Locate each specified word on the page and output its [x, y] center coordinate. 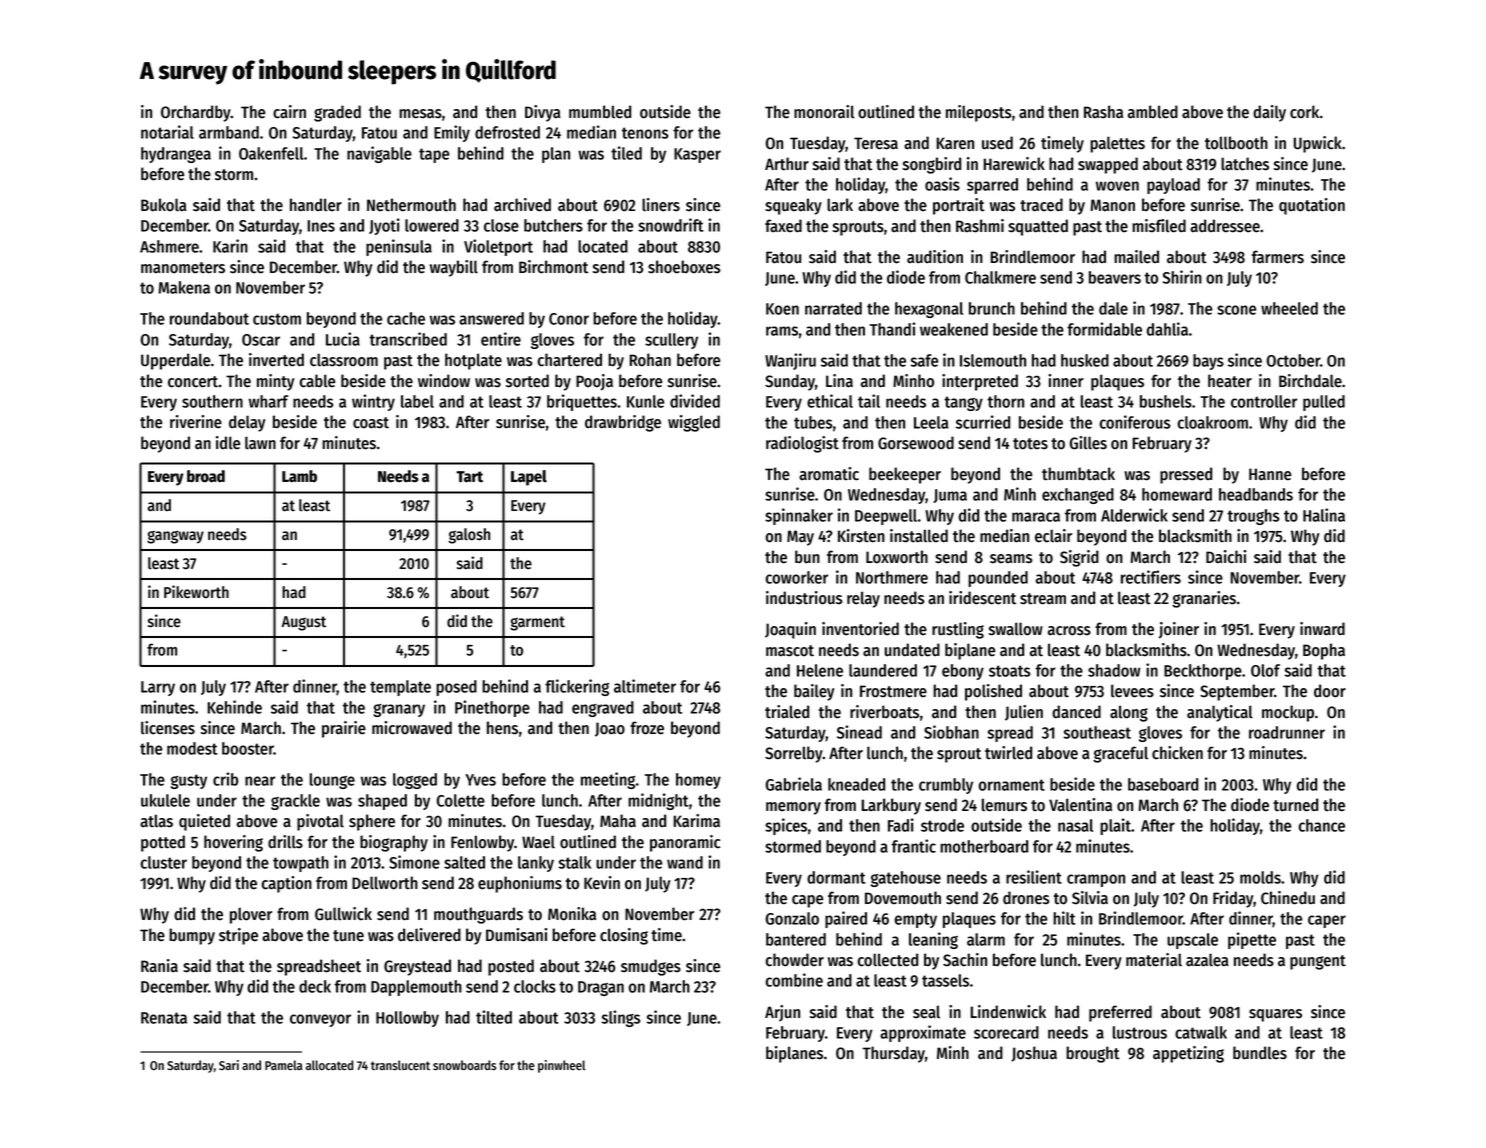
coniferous [1135, 422]
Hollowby [407, 1019]
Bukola [164, 205]
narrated [833, 308]
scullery [671, 341]
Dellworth [385, 883]
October [1293, 360]
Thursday [894, 1054]
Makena [184, 287]
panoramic [685, 843]
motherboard [984, 846]
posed [456, 688]
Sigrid [1079, 558]
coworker [797, 577]
